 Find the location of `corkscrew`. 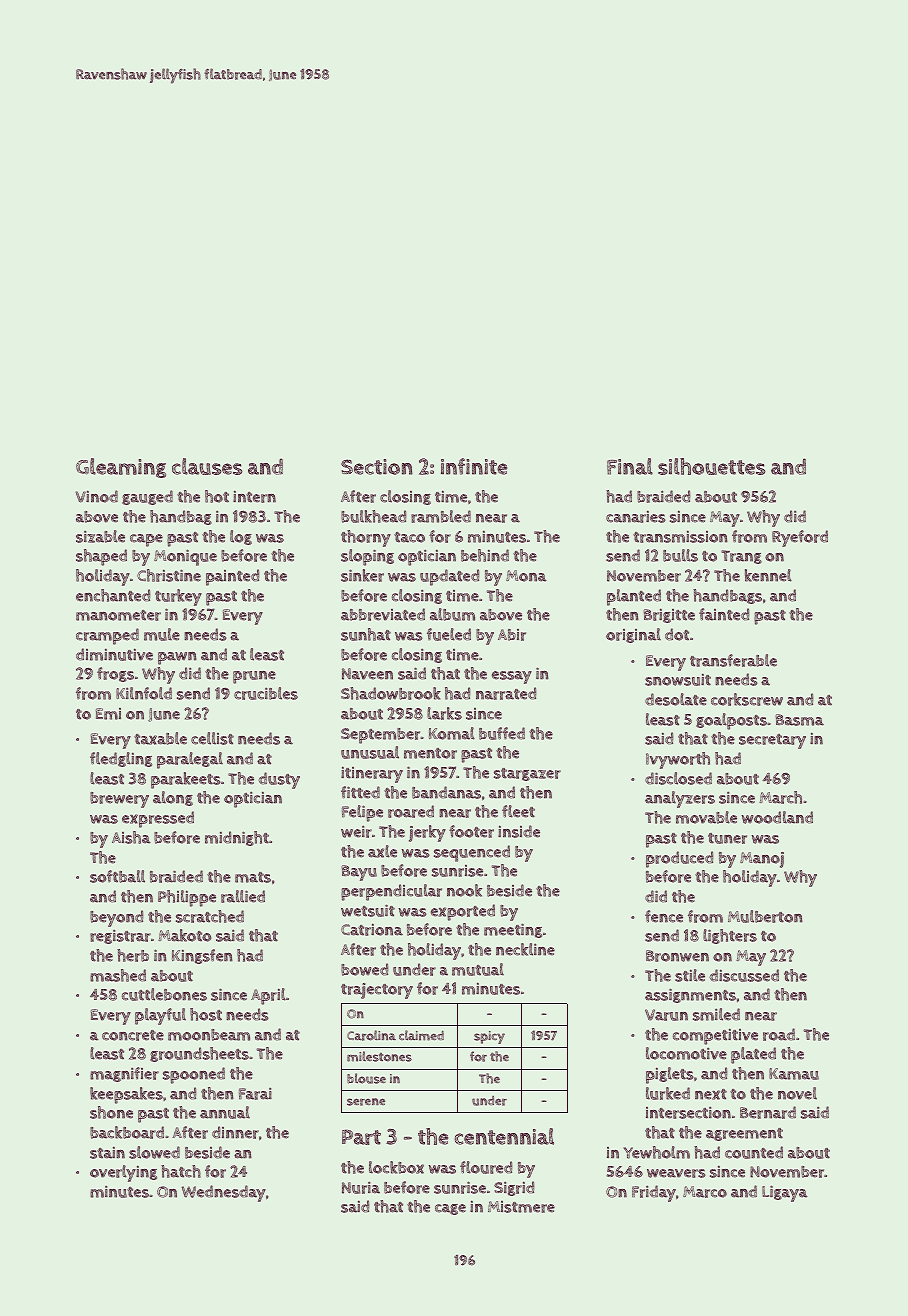

corkscrew is located at coordinates (747, 699).
